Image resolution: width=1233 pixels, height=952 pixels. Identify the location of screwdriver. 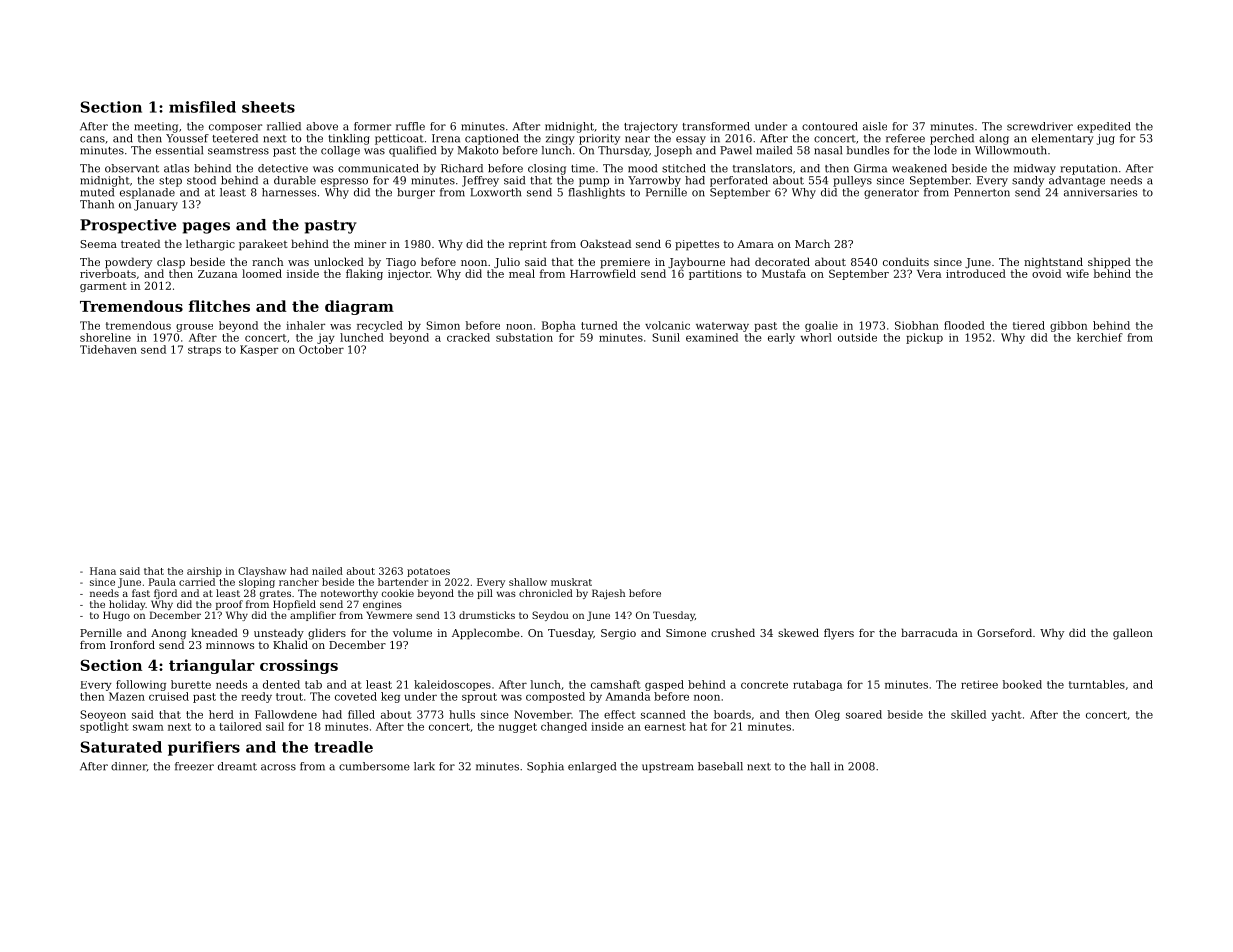
(1040, 126).
